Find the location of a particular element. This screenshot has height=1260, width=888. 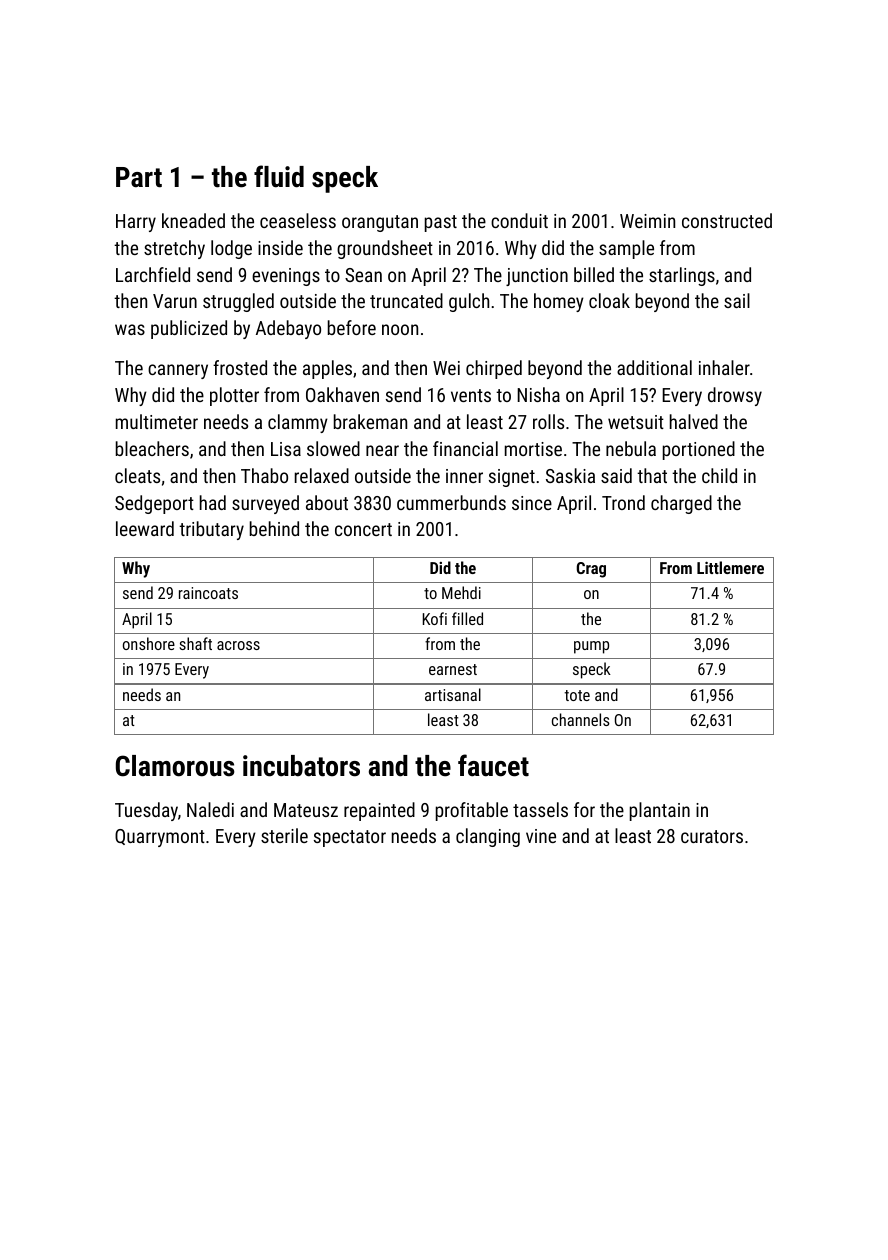

sterile is located at coordinates (284, 835).
